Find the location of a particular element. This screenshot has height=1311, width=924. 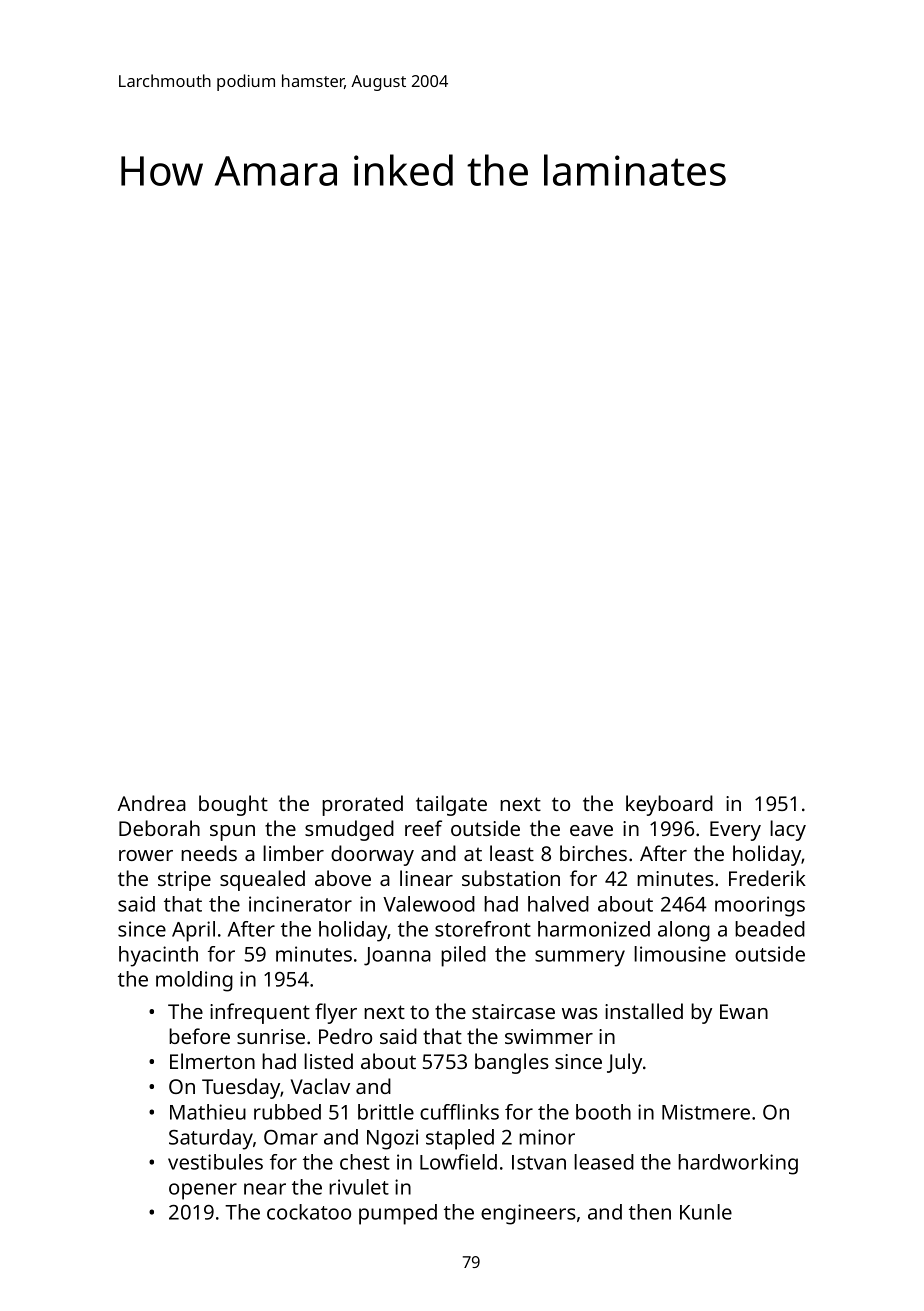

Deborah is located at coordinates (159, 828).
